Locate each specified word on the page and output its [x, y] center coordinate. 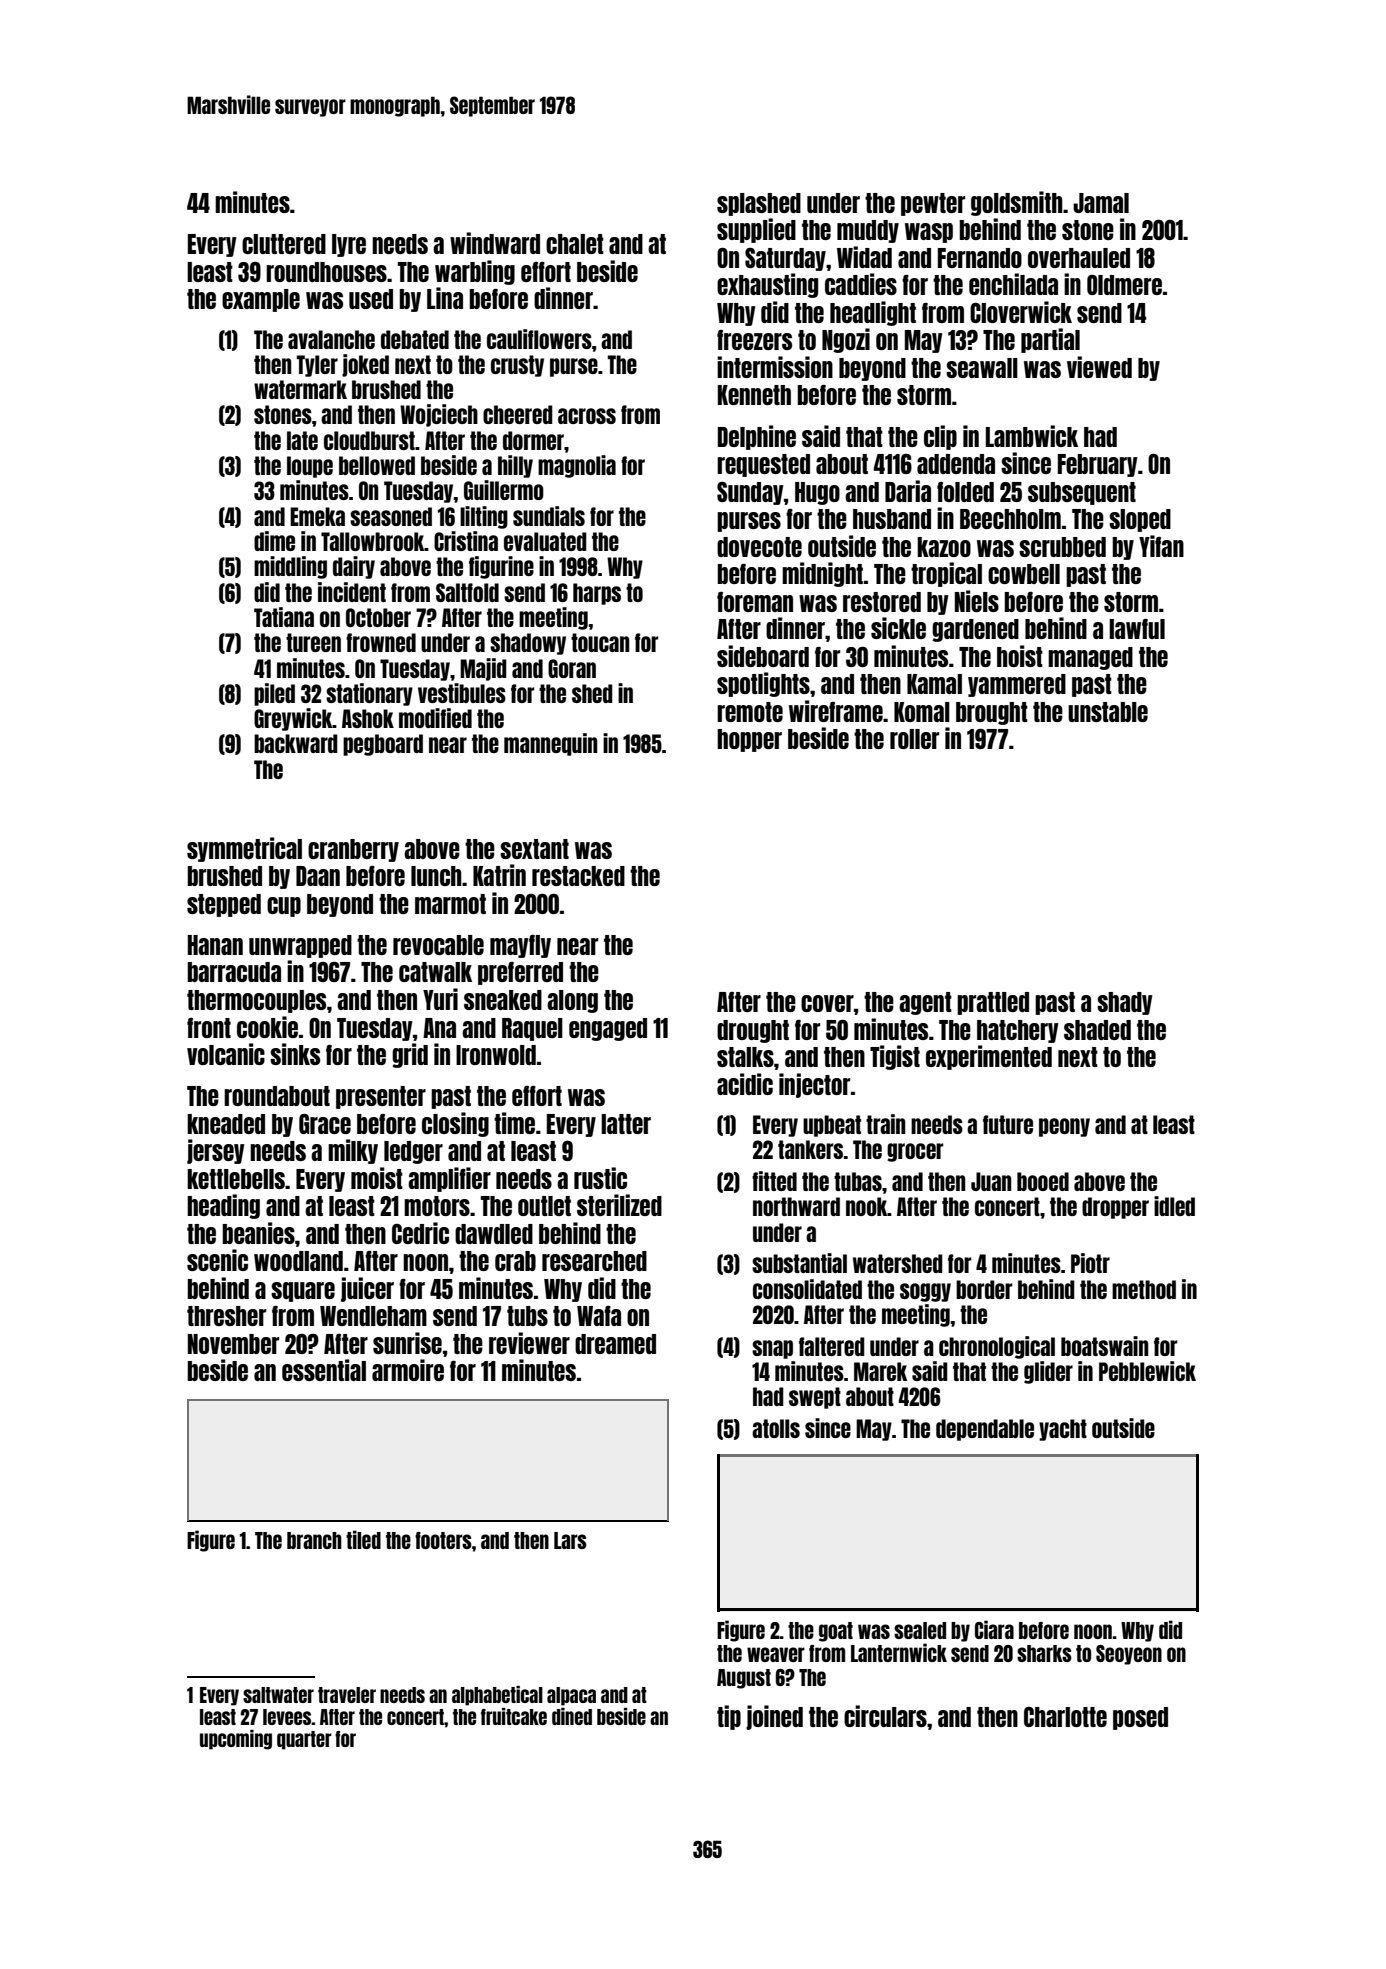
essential [324, 1370]
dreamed [615, 1344]
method [1144, 1289]
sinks [295, 1054]
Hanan [215, 945]
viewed [1099, 367]
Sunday [750, 493]
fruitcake [514, 1716]
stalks [745, 1057]
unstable [1108, 712]
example [261, 300]
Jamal [1101, 203]
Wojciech [439, 415]
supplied [756, 230]
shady [1125, 1003]
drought [753, 1031]
